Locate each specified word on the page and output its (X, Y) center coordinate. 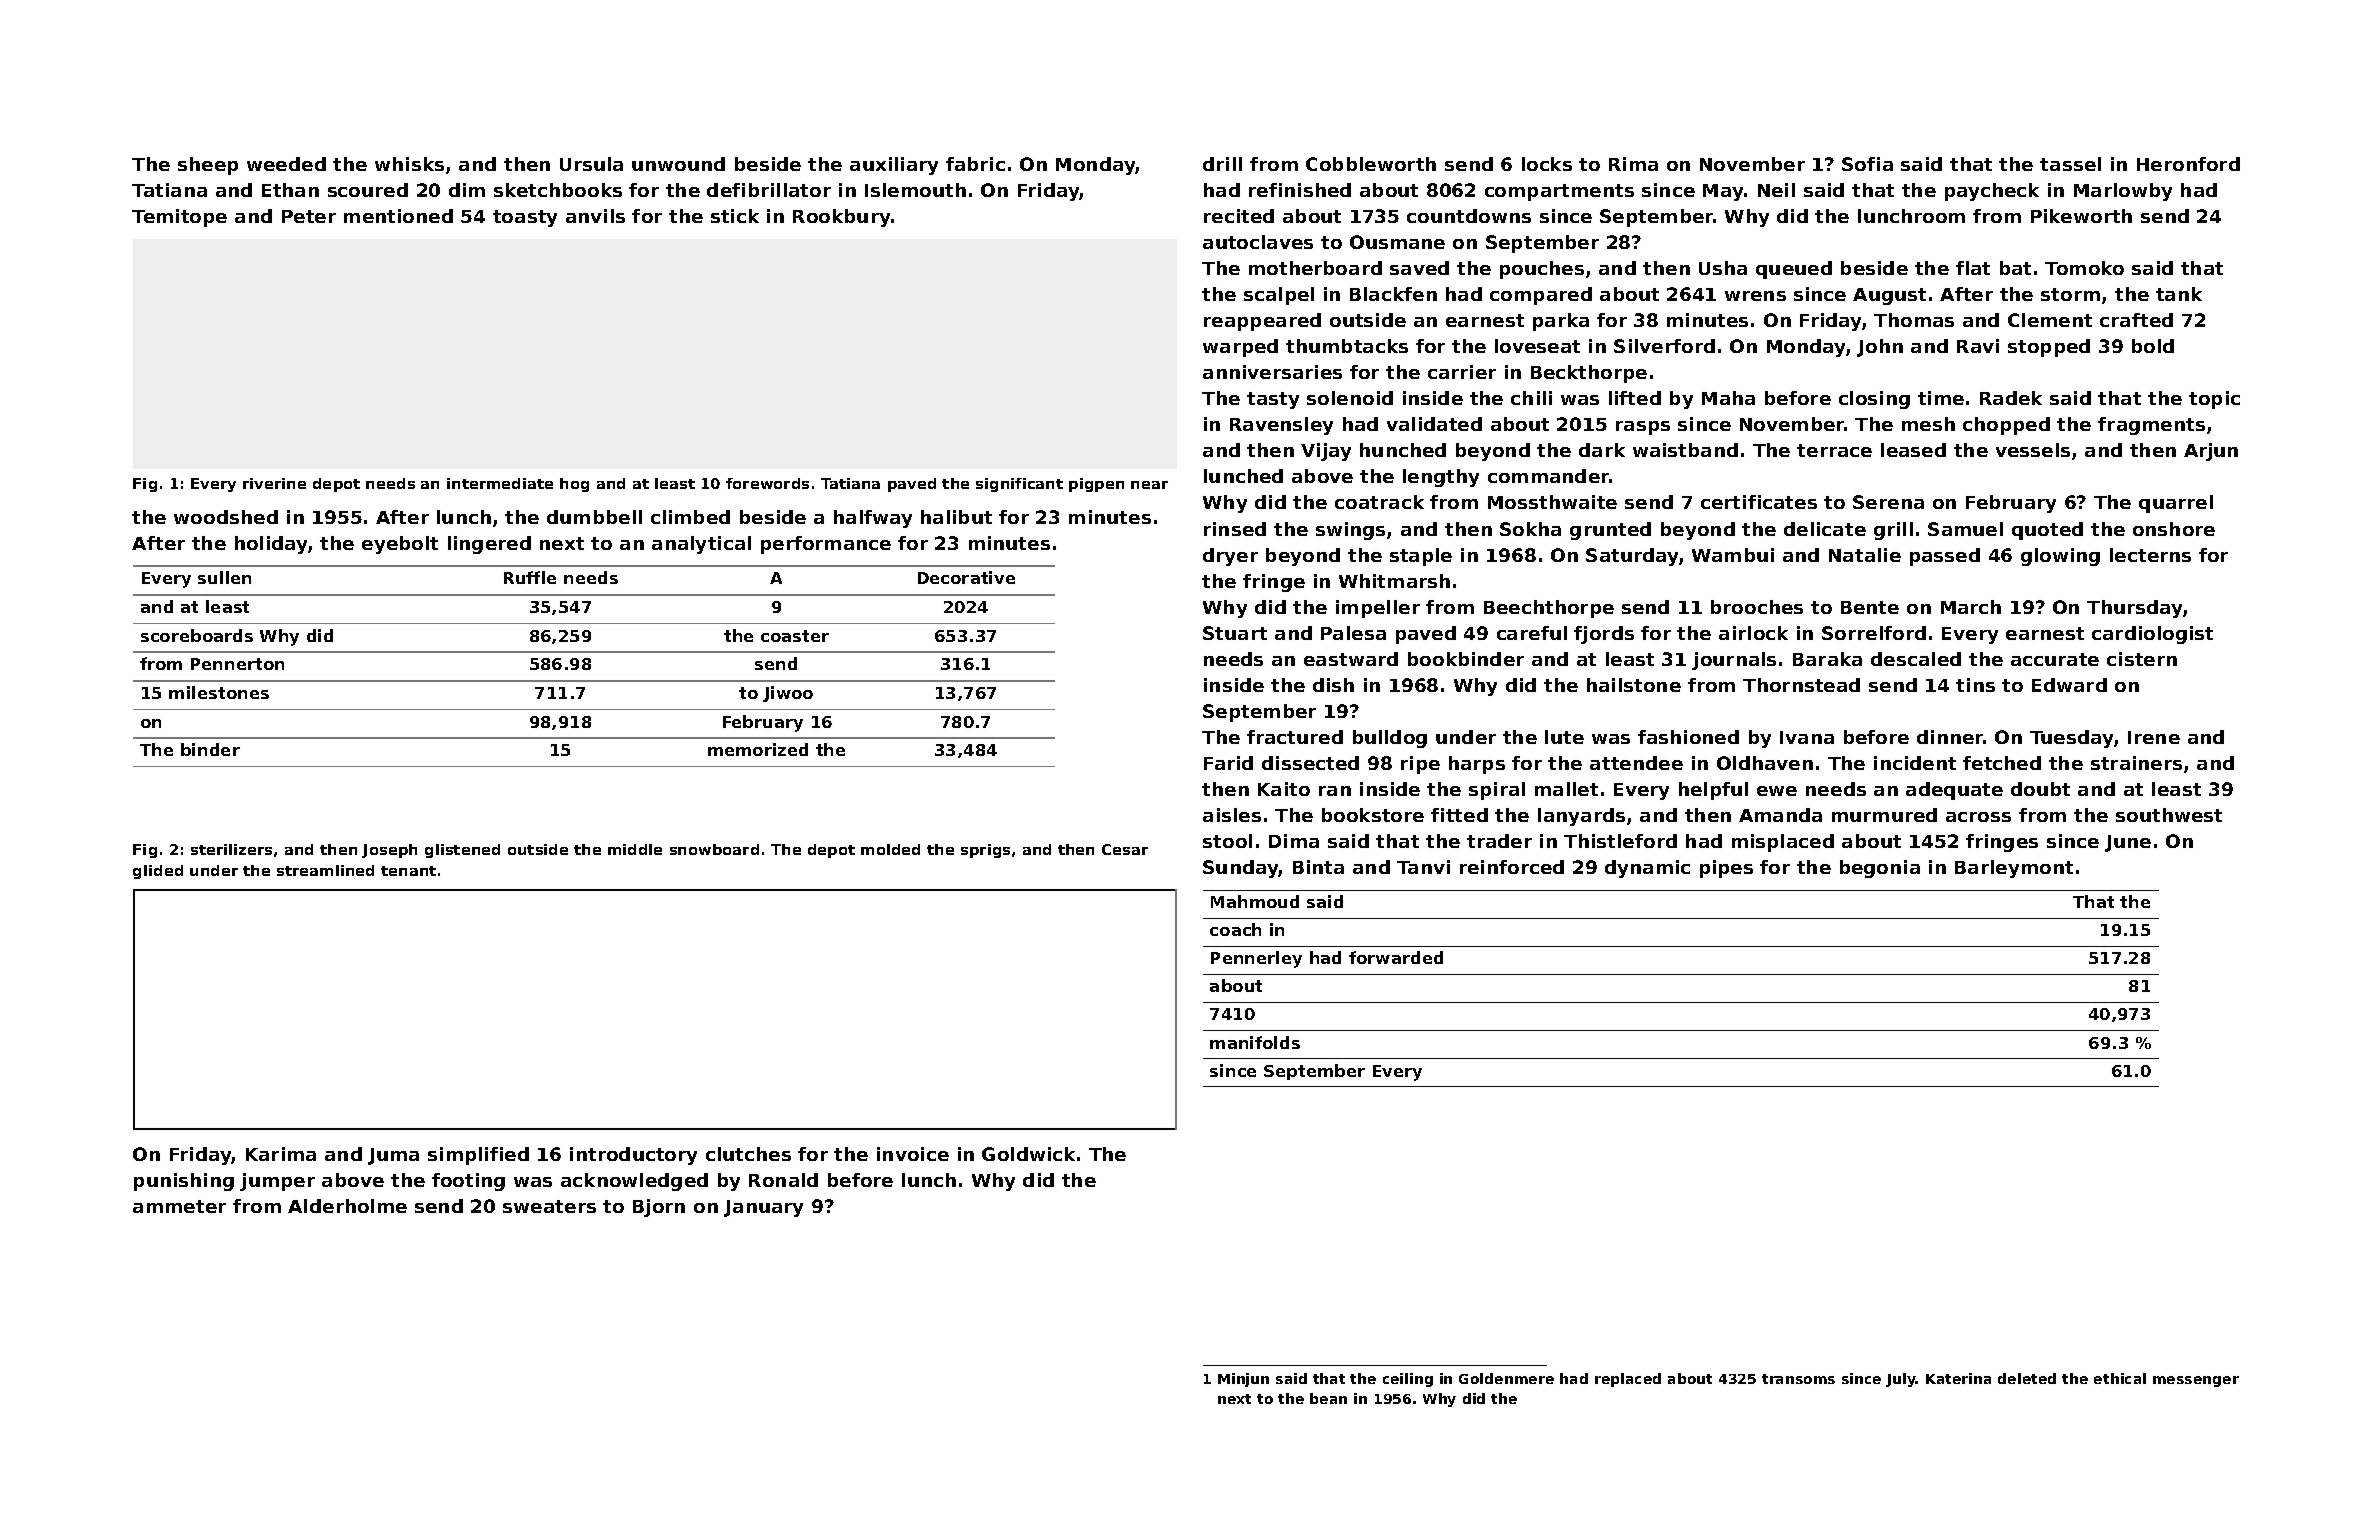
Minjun (1243, 1380)
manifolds (1255, 1042)
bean (1328, 1398)
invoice (913, 1154)
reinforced (1512, 867)
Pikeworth (2081, 216)
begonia (1880, 869)
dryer (1230, 557)
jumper (277, 1182)
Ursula (591, 164)
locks (1547, 164)
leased (1913, 450)
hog (574, 485)
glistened (462, 851)
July (1901, 1380)
